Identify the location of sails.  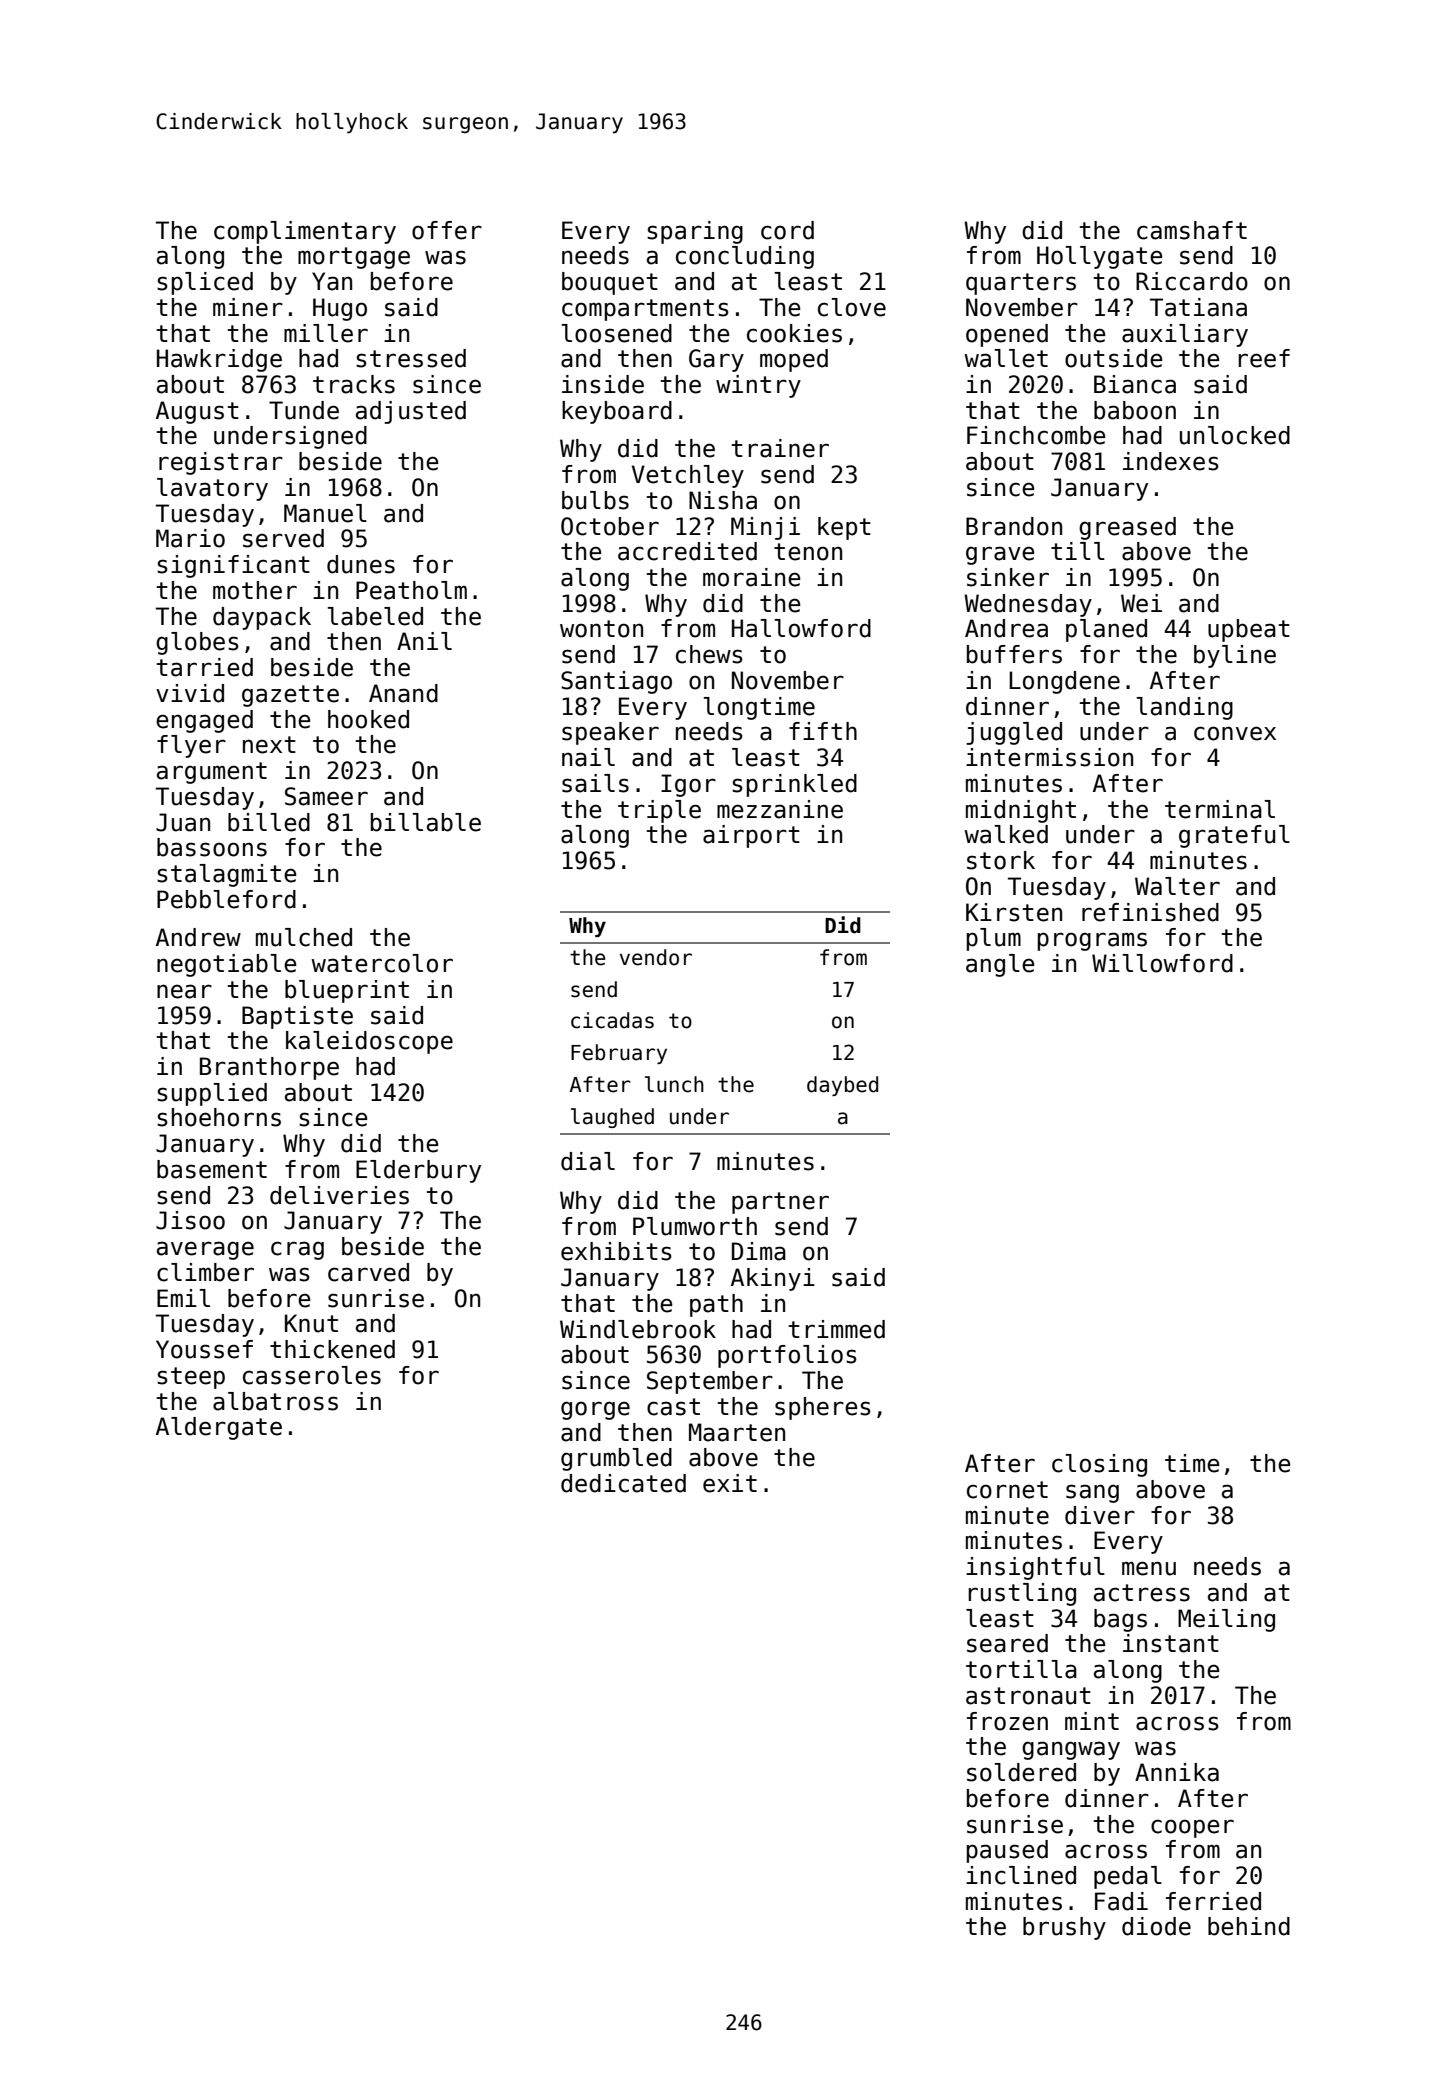
(595, 783).
